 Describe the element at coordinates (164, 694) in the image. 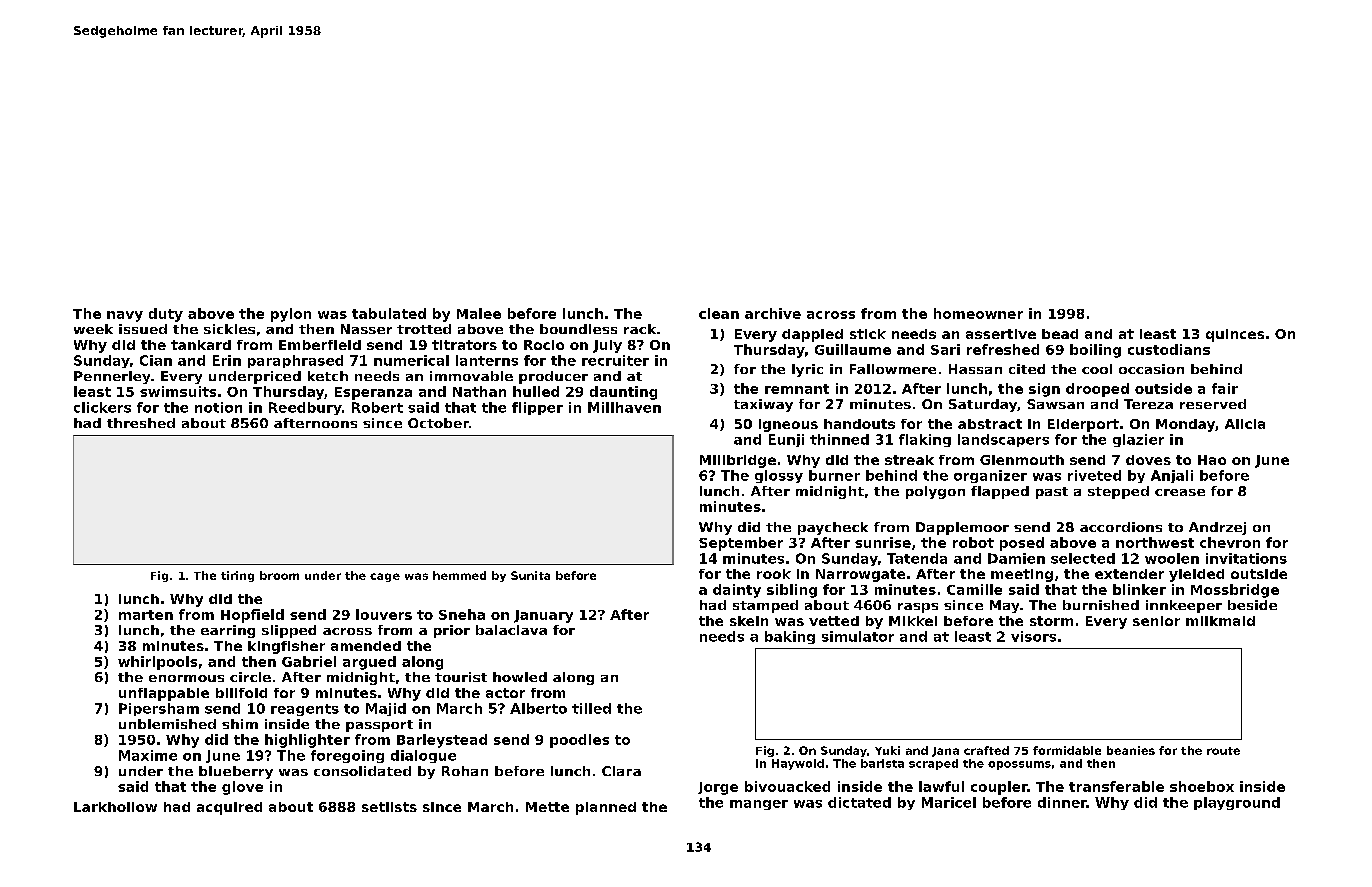

I see `unflappable` at that location.
